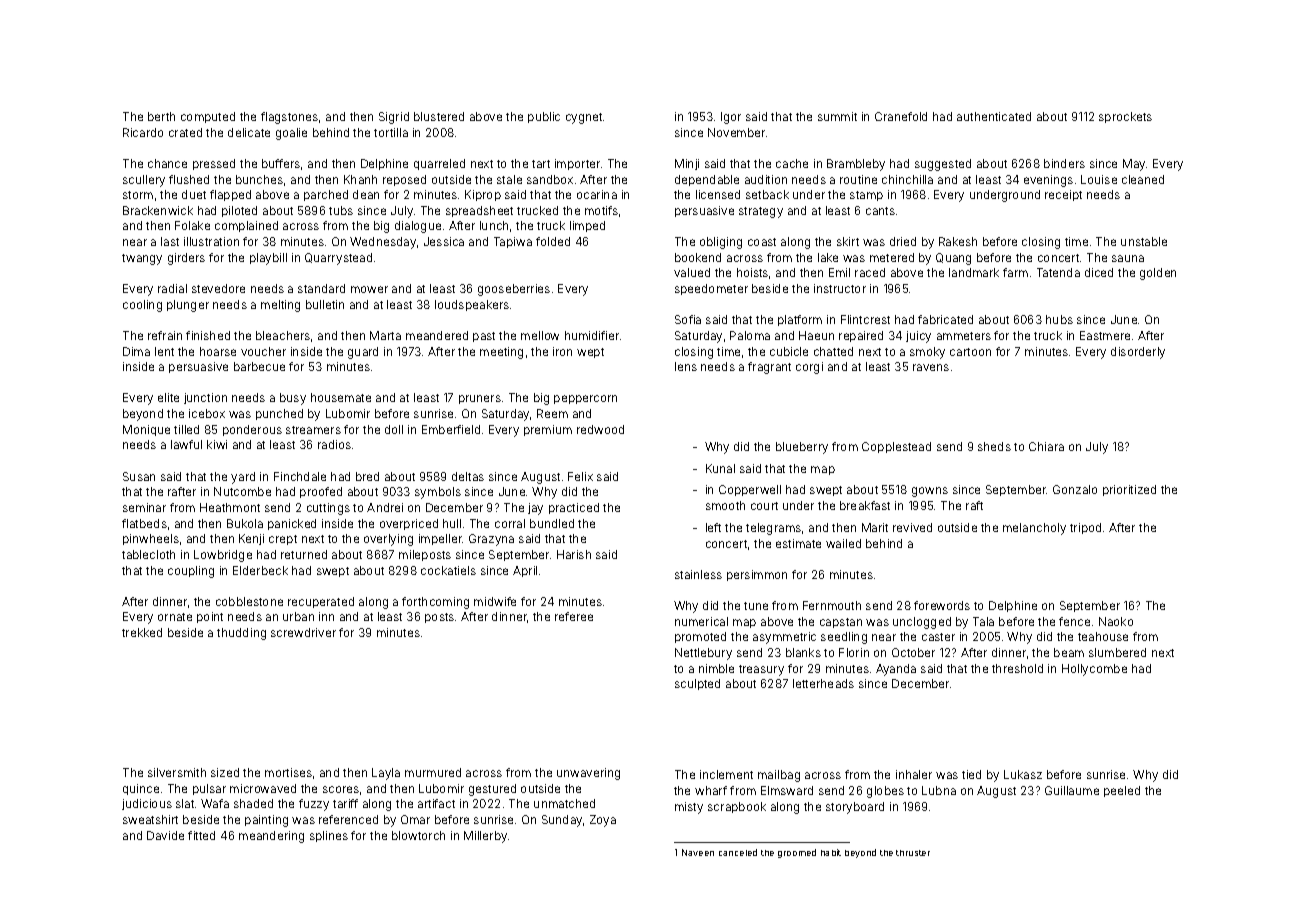 This document has height=924, width=1308. I want to click on letterheads, so click(823, 683).
